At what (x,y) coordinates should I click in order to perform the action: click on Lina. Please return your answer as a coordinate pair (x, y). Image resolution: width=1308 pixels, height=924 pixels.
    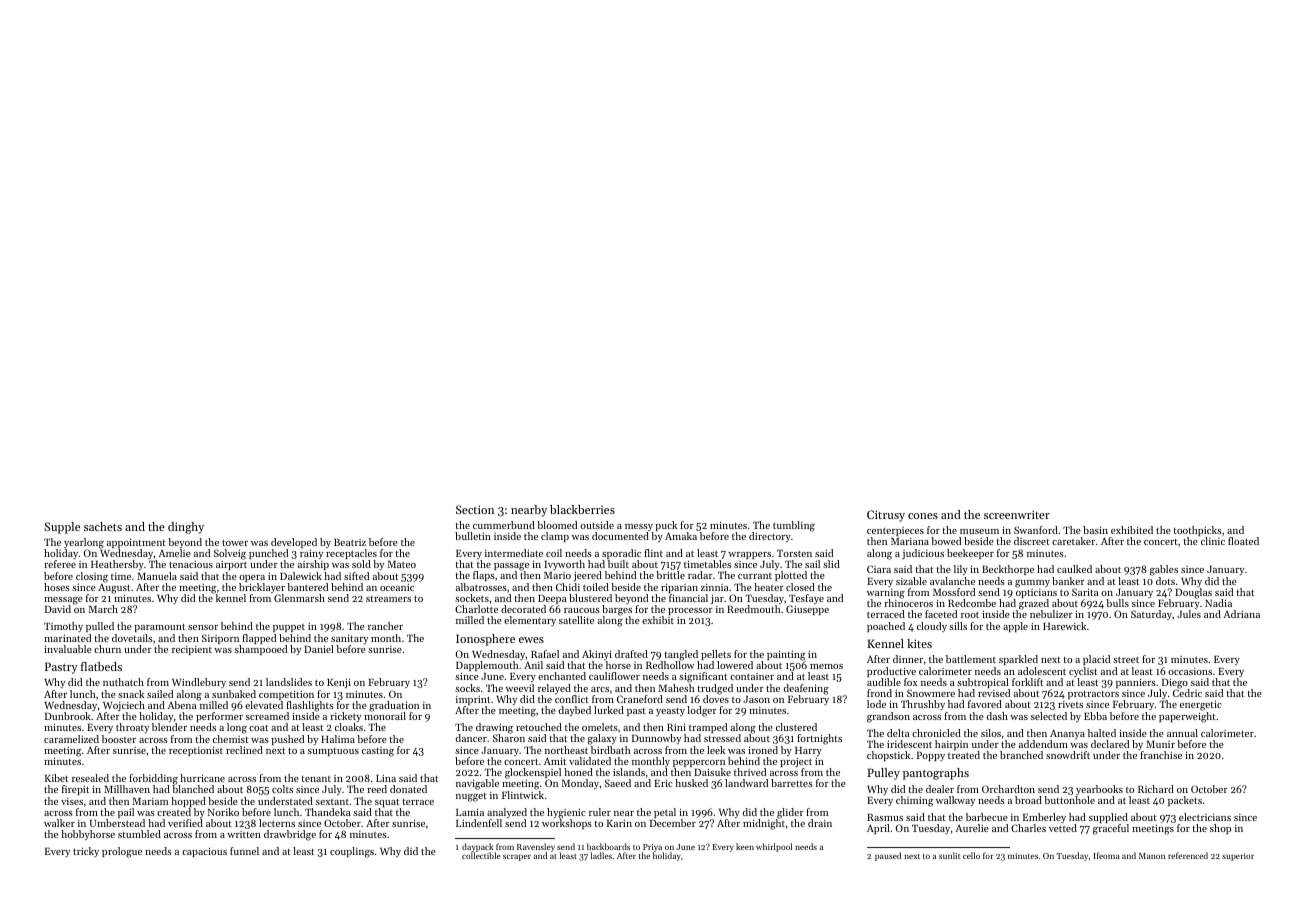
    Looking at the image, I should click on (386, 778).
